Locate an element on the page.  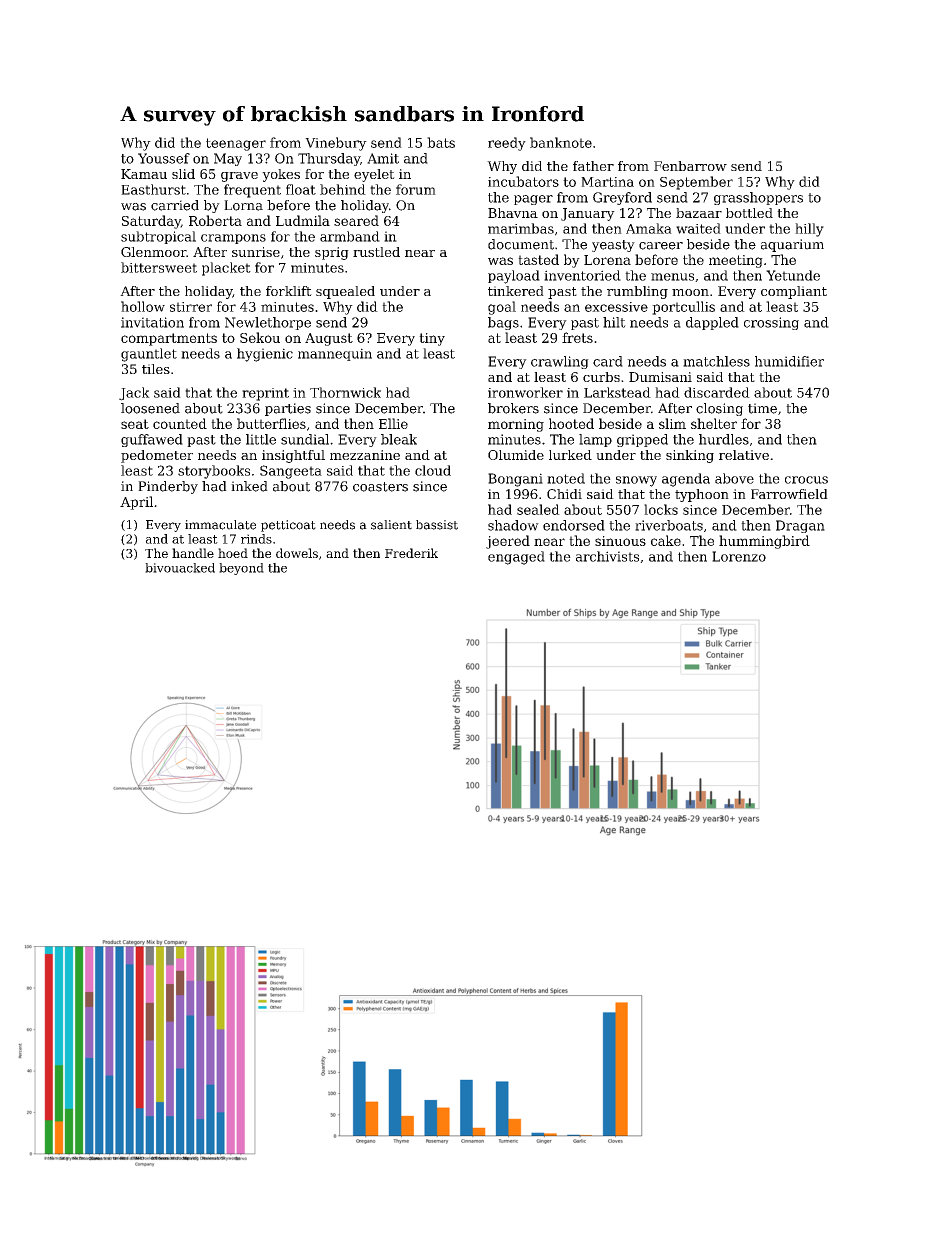
matchless is located at coordinates (716, 361).
